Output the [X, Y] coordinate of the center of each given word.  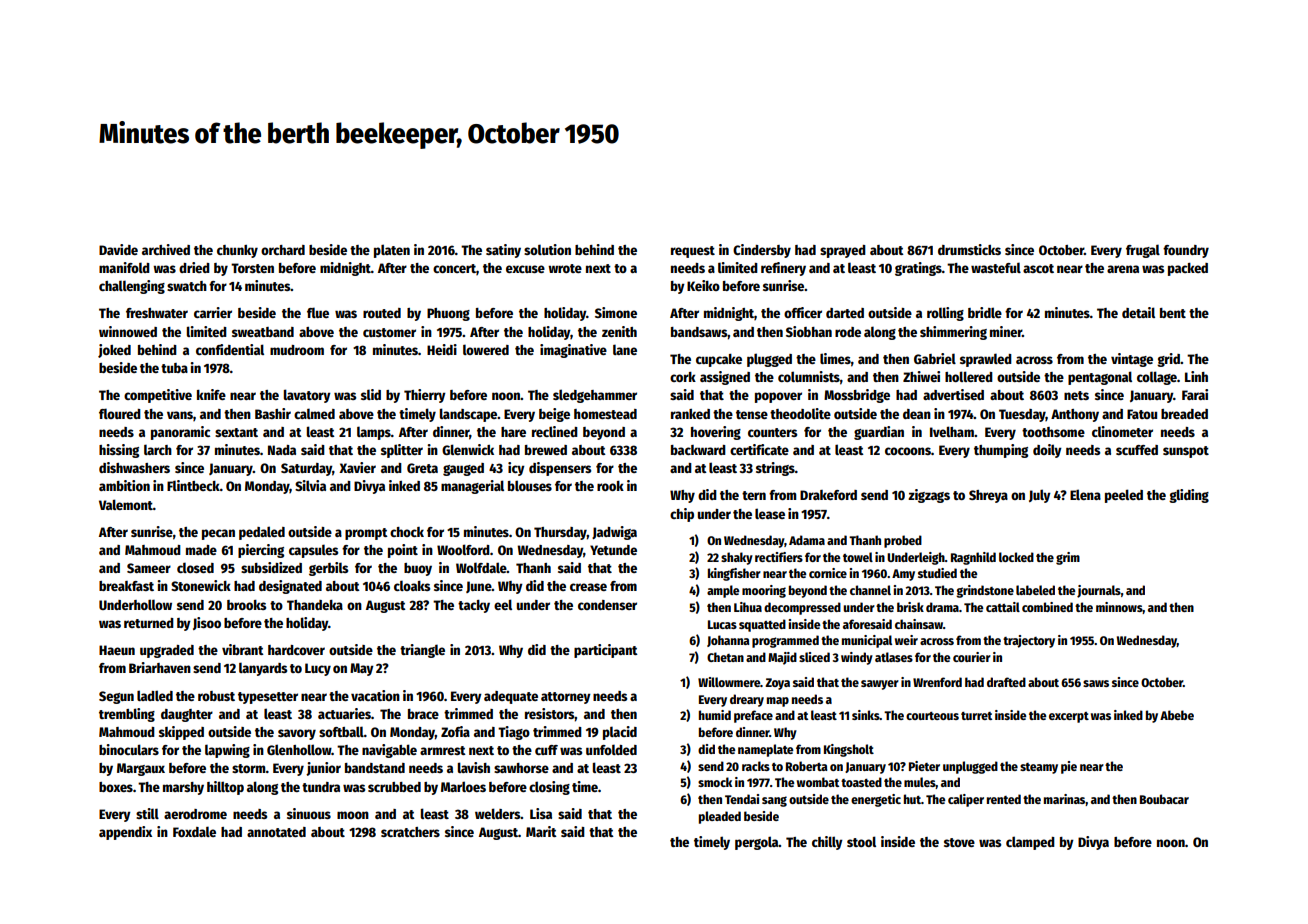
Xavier [357, 467]
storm [249, 768]
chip [682, 515]
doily [1047, 451]
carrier [213, 312]
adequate [511, 697]
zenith [619, 331]
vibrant [243, 649]
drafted [1006, 682]
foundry [1186, 251]
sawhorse [521, 768]
